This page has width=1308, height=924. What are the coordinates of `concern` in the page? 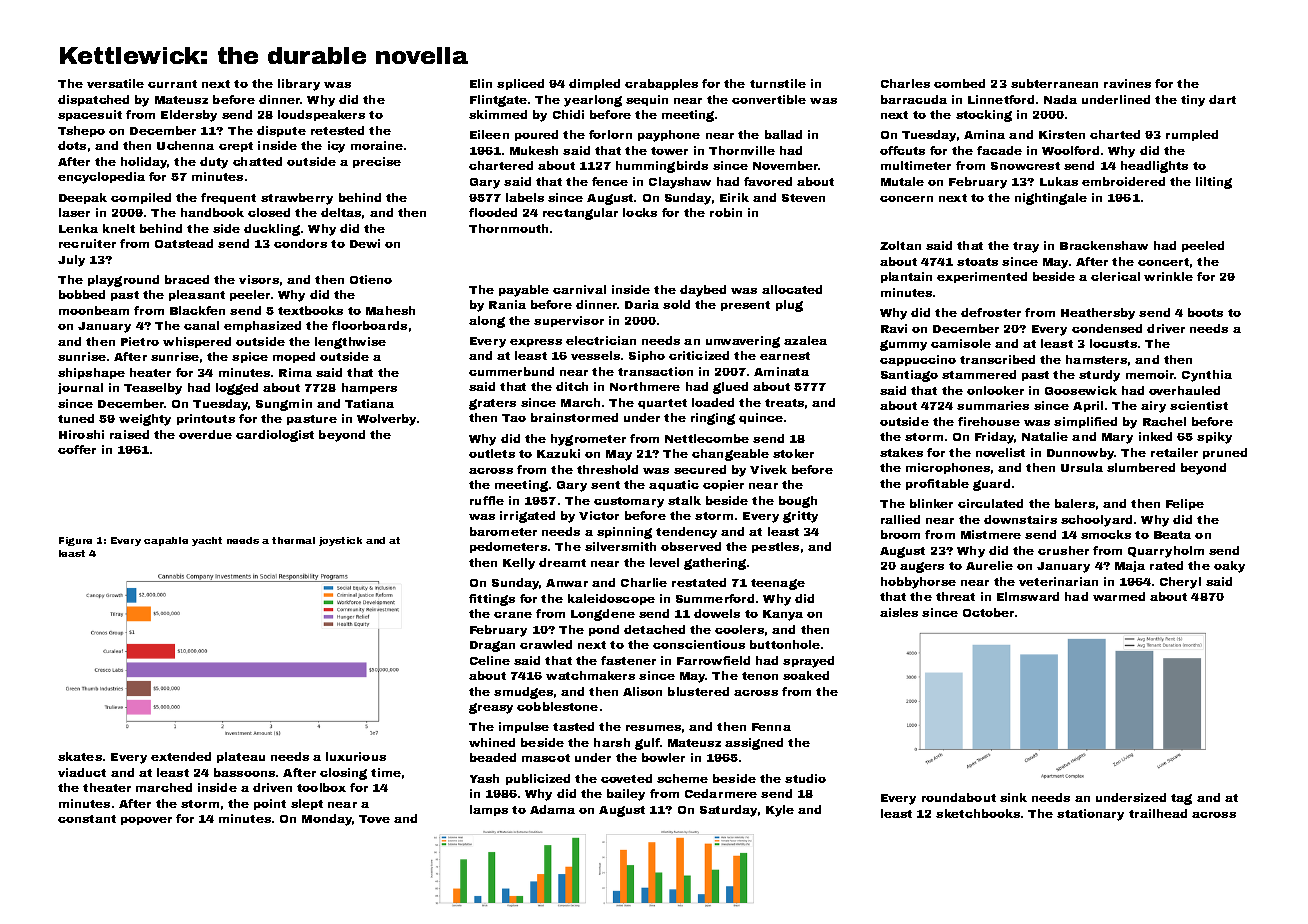 It's located at (906, 199).
